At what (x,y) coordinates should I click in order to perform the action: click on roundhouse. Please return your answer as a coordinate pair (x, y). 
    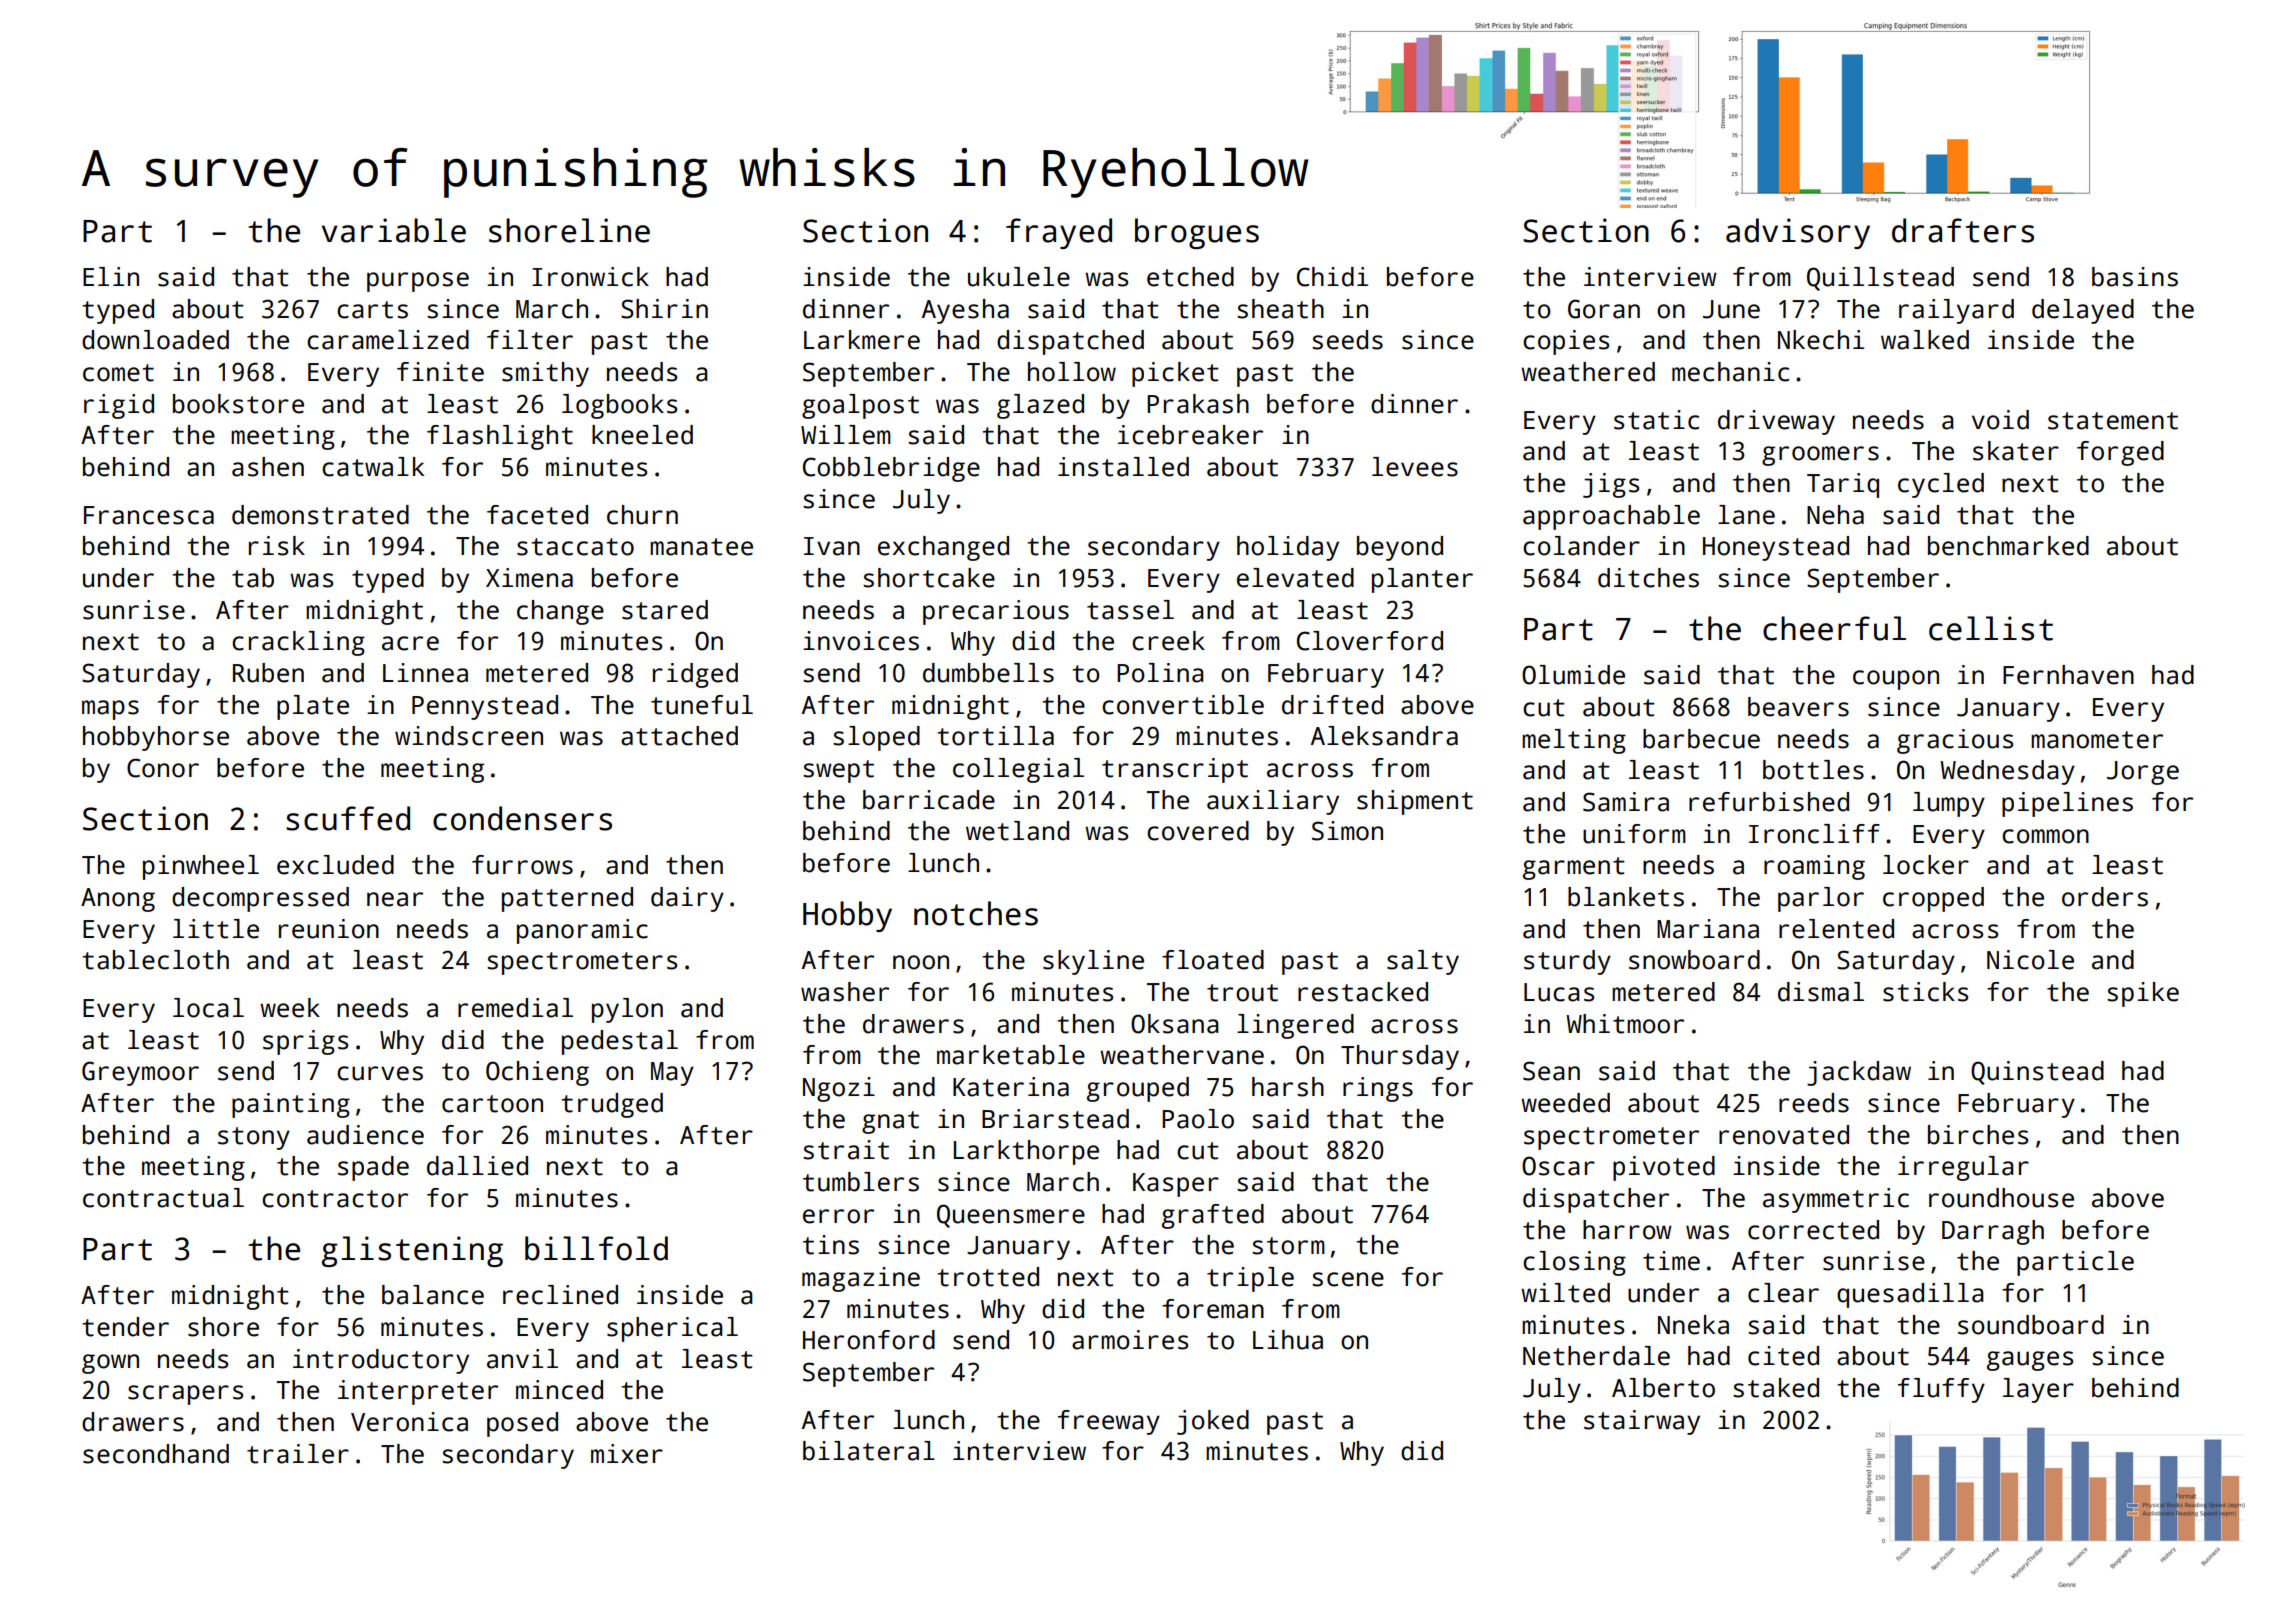
    Looking at the image, I should click on (2001, 1198).
